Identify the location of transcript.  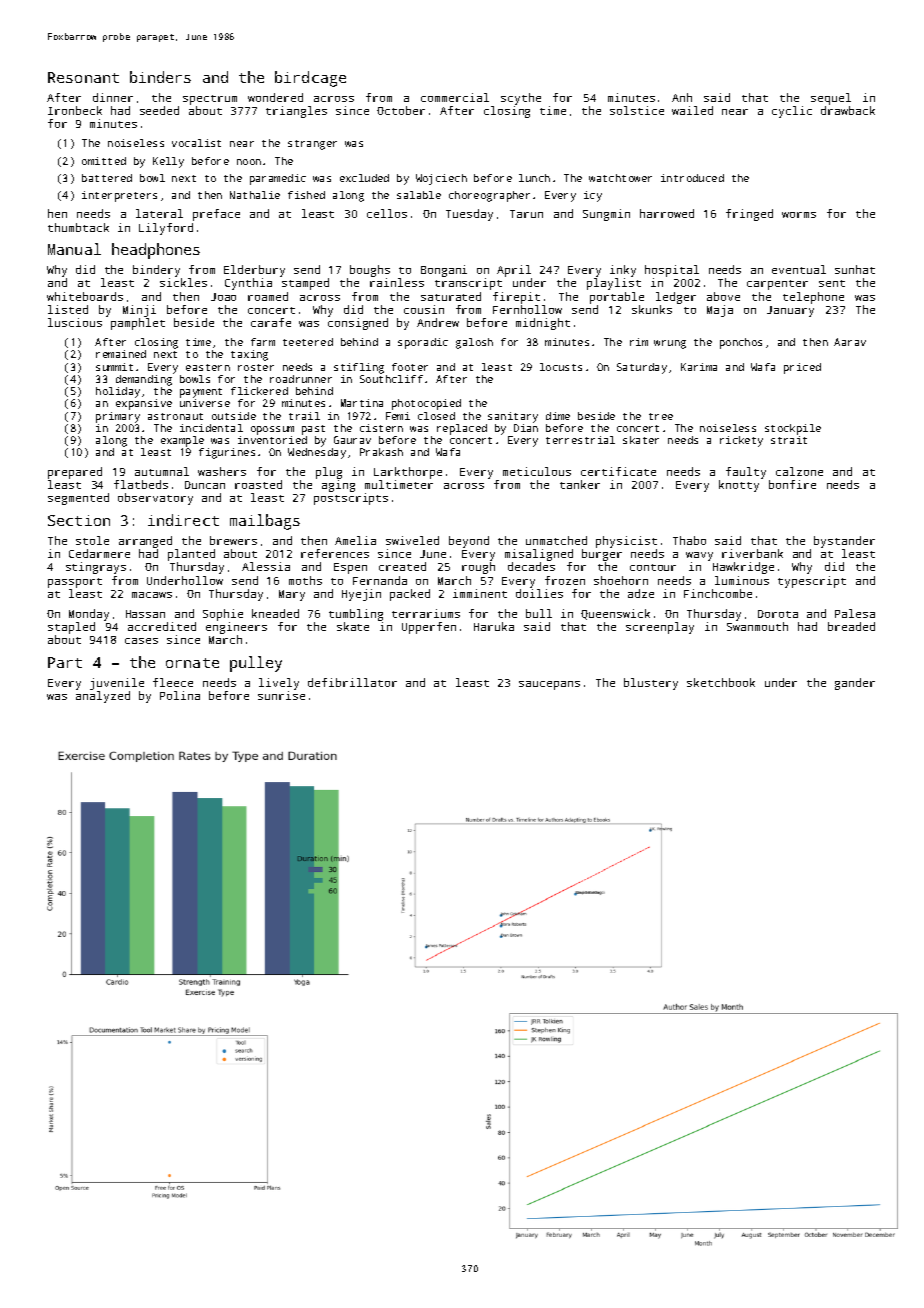
(468, 284).
